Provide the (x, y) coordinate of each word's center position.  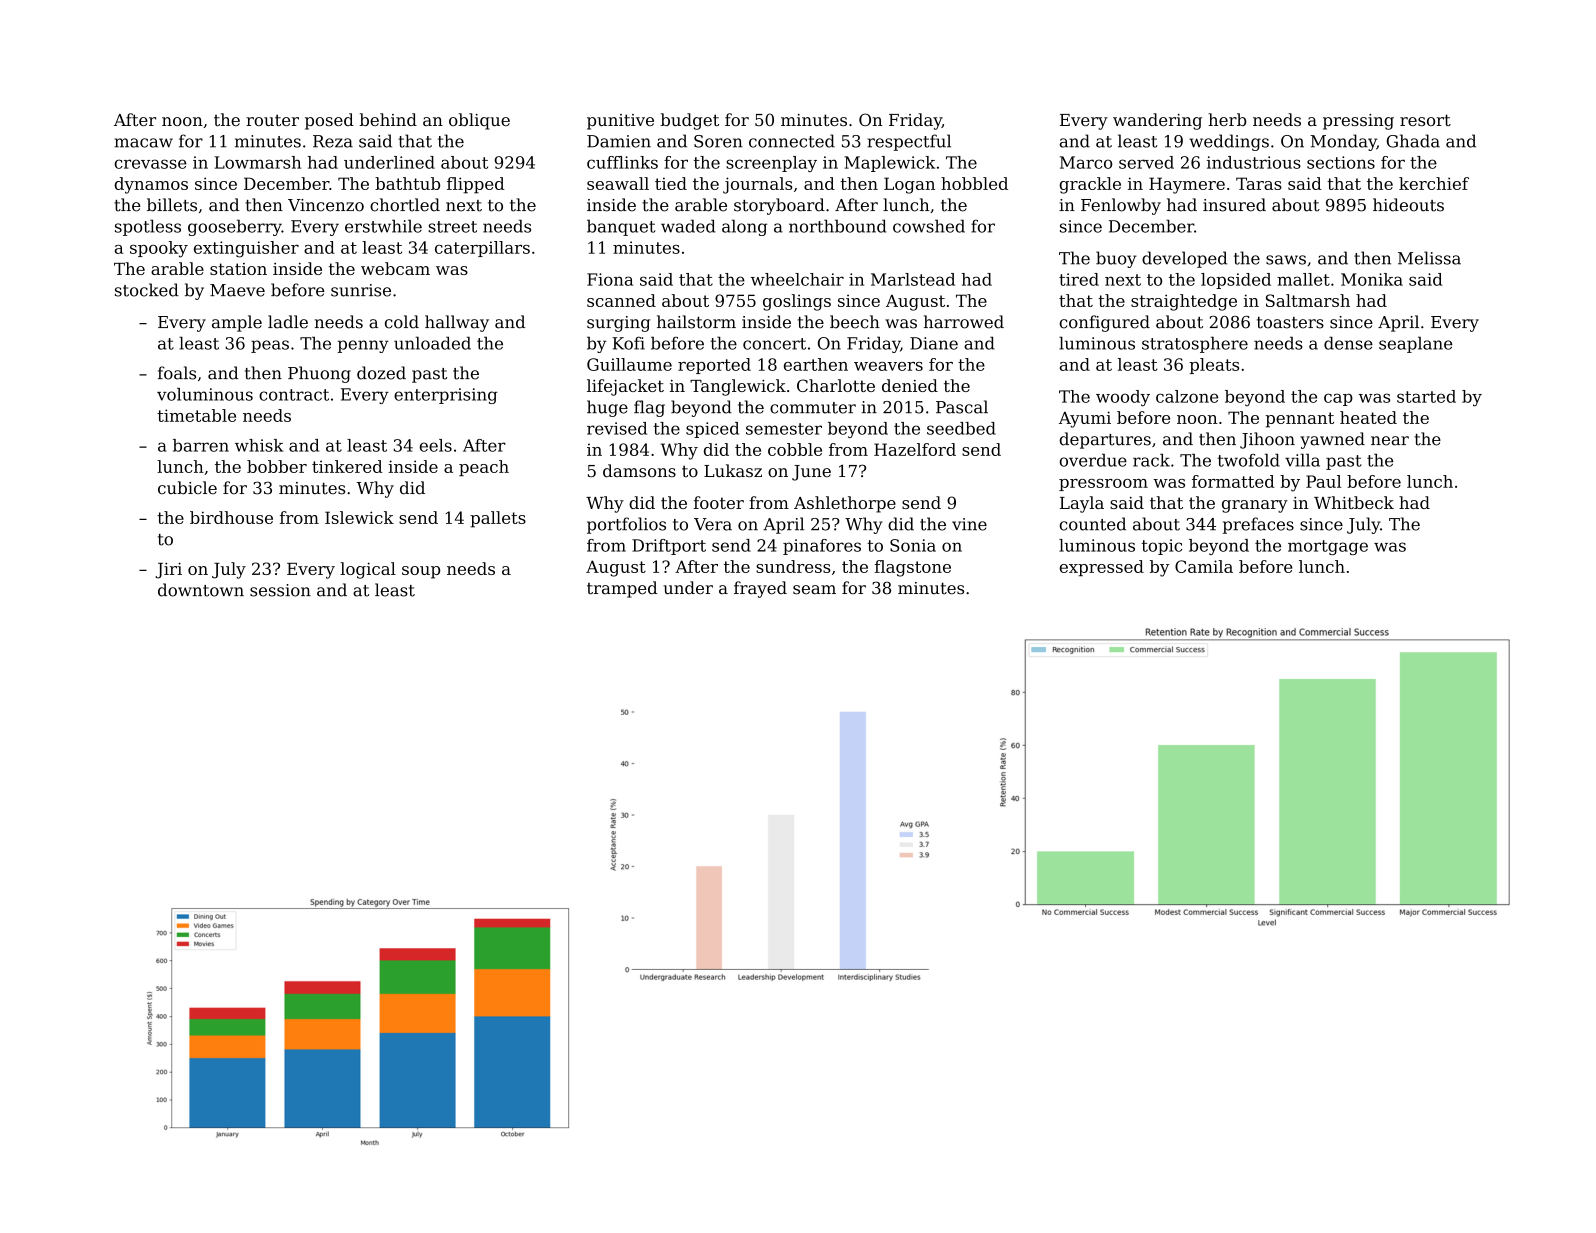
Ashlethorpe (845, 504)
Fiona (610, 279)
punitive (620, 122)
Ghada (1413, 141)
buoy (1116, 259)
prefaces (1258, 525)
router (272, 120)
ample (237, 323)
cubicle (187, 488)
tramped (622, 589)
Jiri (168, 570)
